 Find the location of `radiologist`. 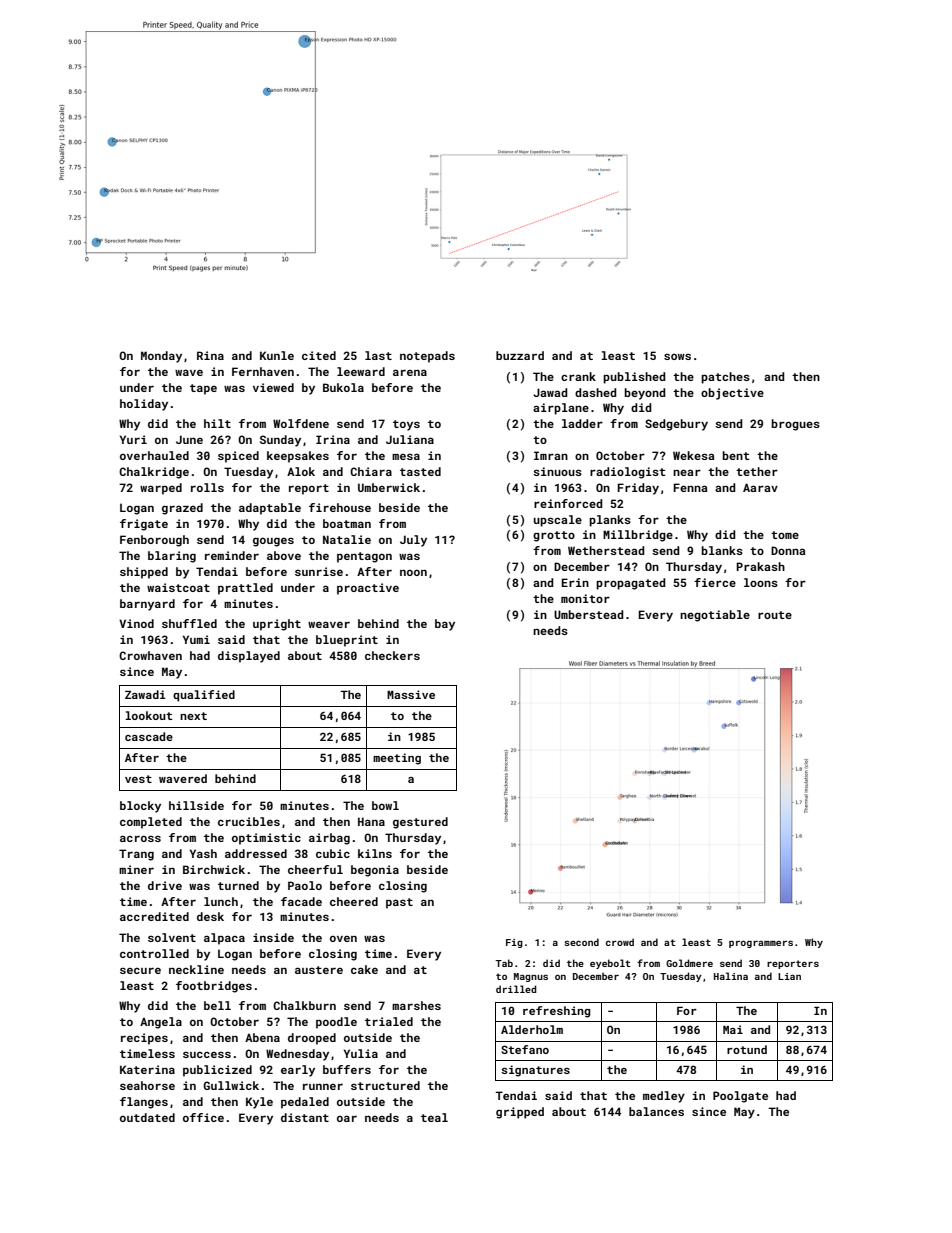

radiologist is located at coordinates (628, 473).
